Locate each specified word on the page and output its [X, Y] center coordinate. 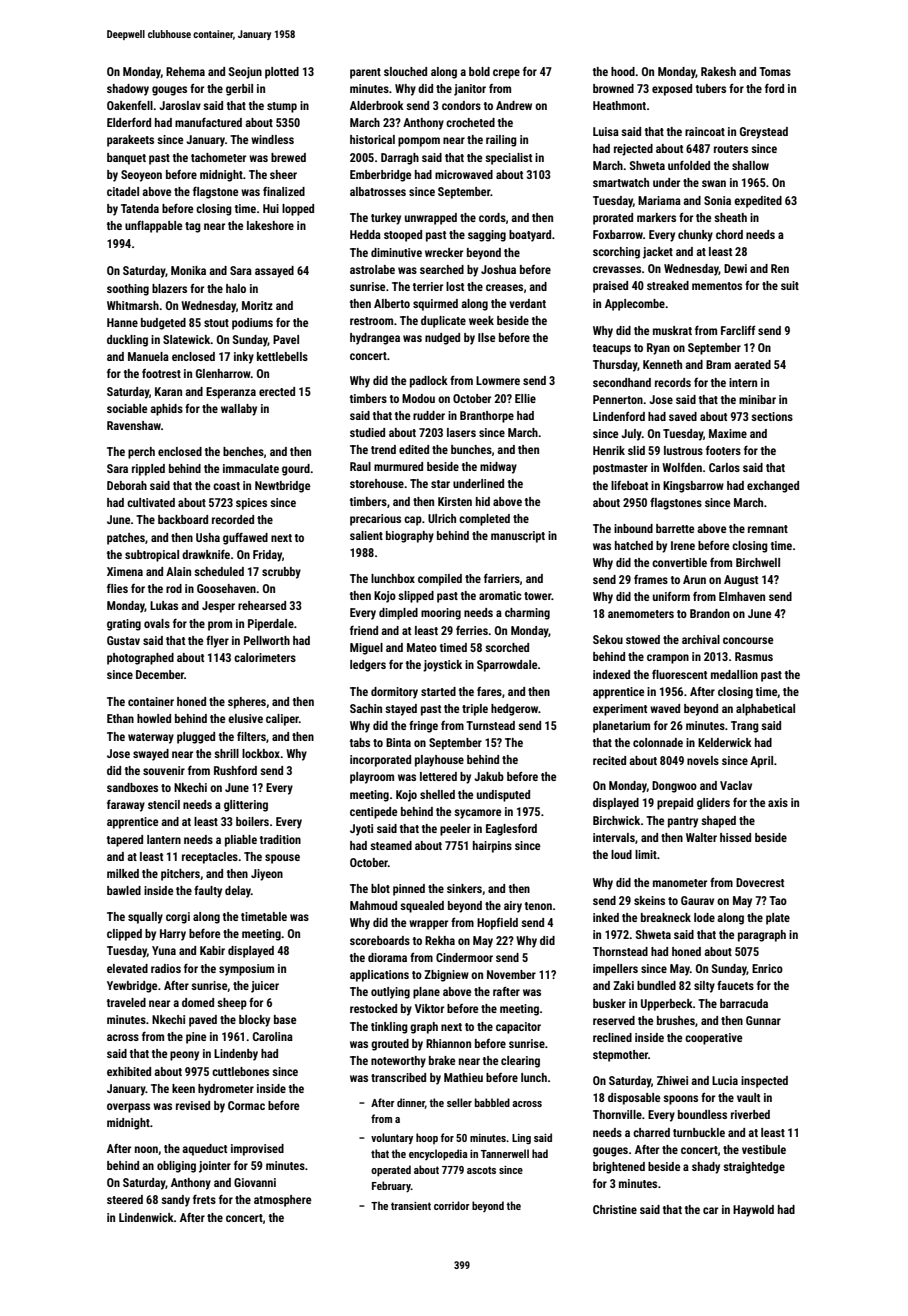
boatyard [530, 236]
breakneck [666, 917]
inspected [764, 1082]
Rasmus [754, 656]
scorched [507, 647]
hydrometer [226, 1090]
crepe [506, 74]
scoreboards [380, 940]
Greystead [764, 133]
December [160, 674]
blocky [254, 1021]
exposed [672, 90]
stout [216, 323]
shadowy [128, 90]
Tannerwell [505, 1153]
